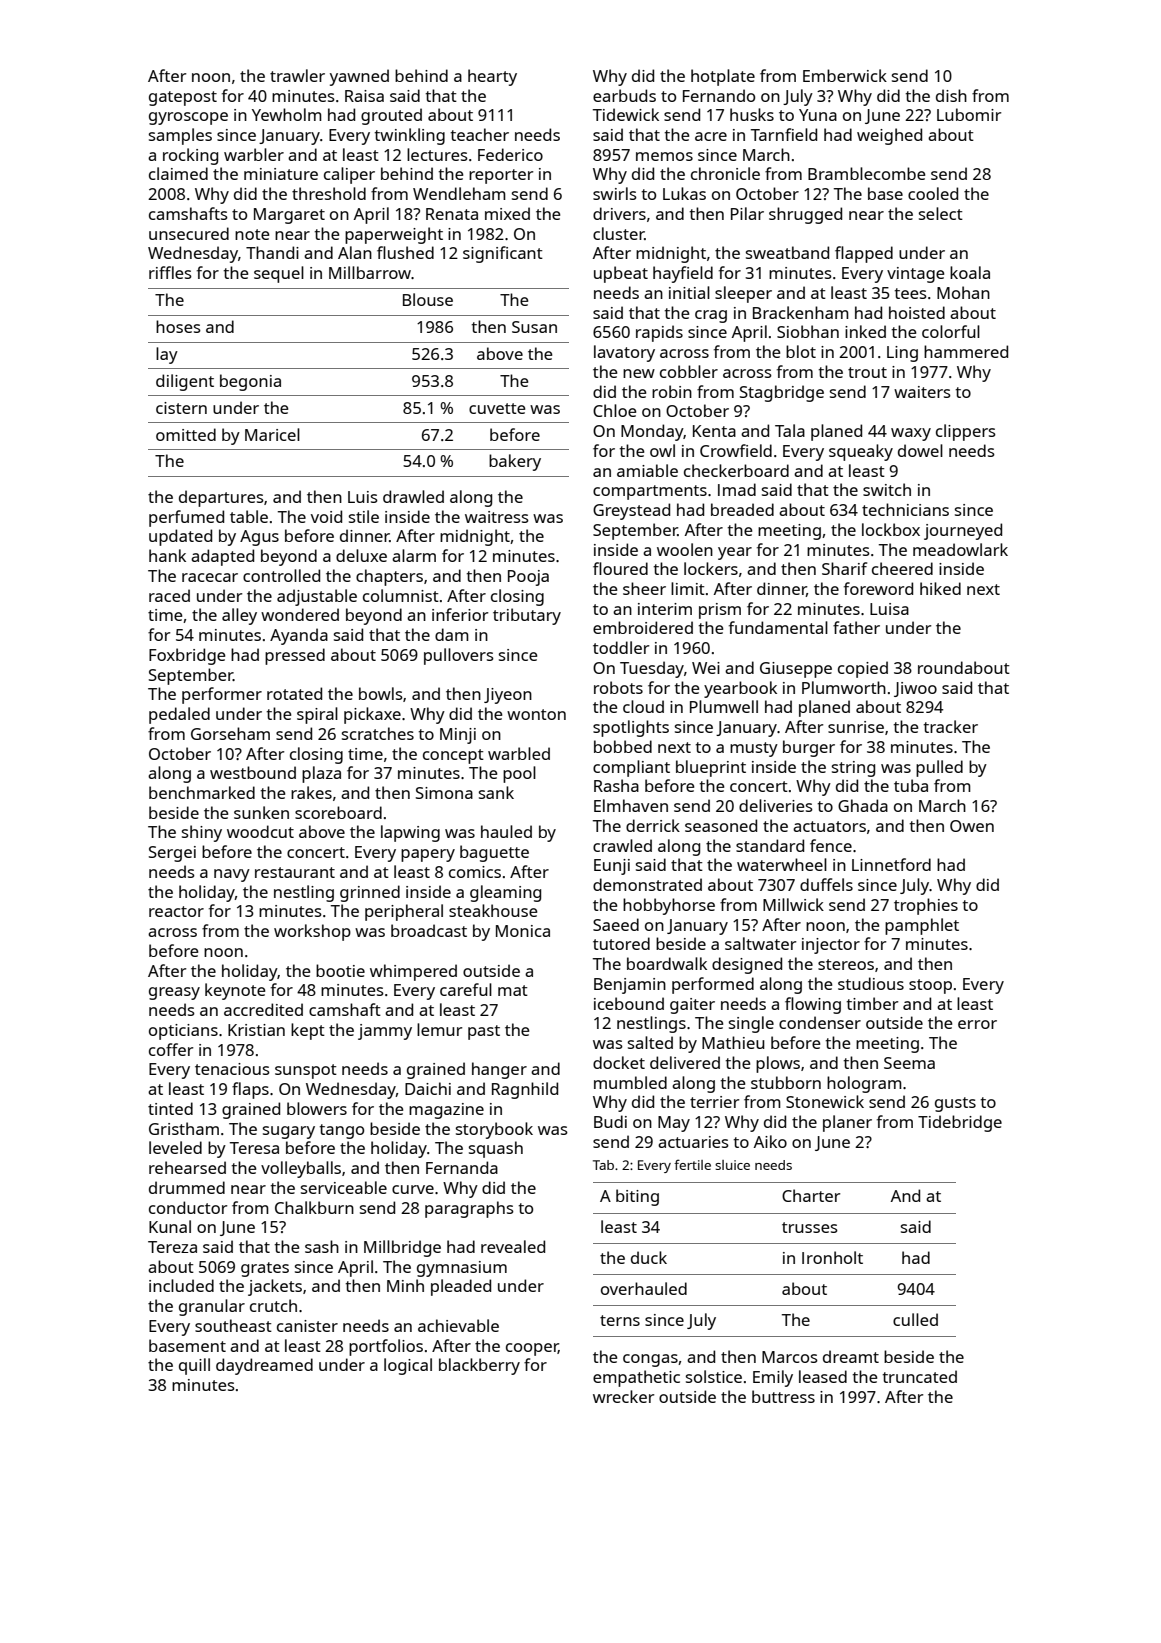 The height and width of the screenshot is (1643, 1161). What do you see at coordinates (754, 749) in the screenshot?
I see `musty` at bounding box center [754, 749].
